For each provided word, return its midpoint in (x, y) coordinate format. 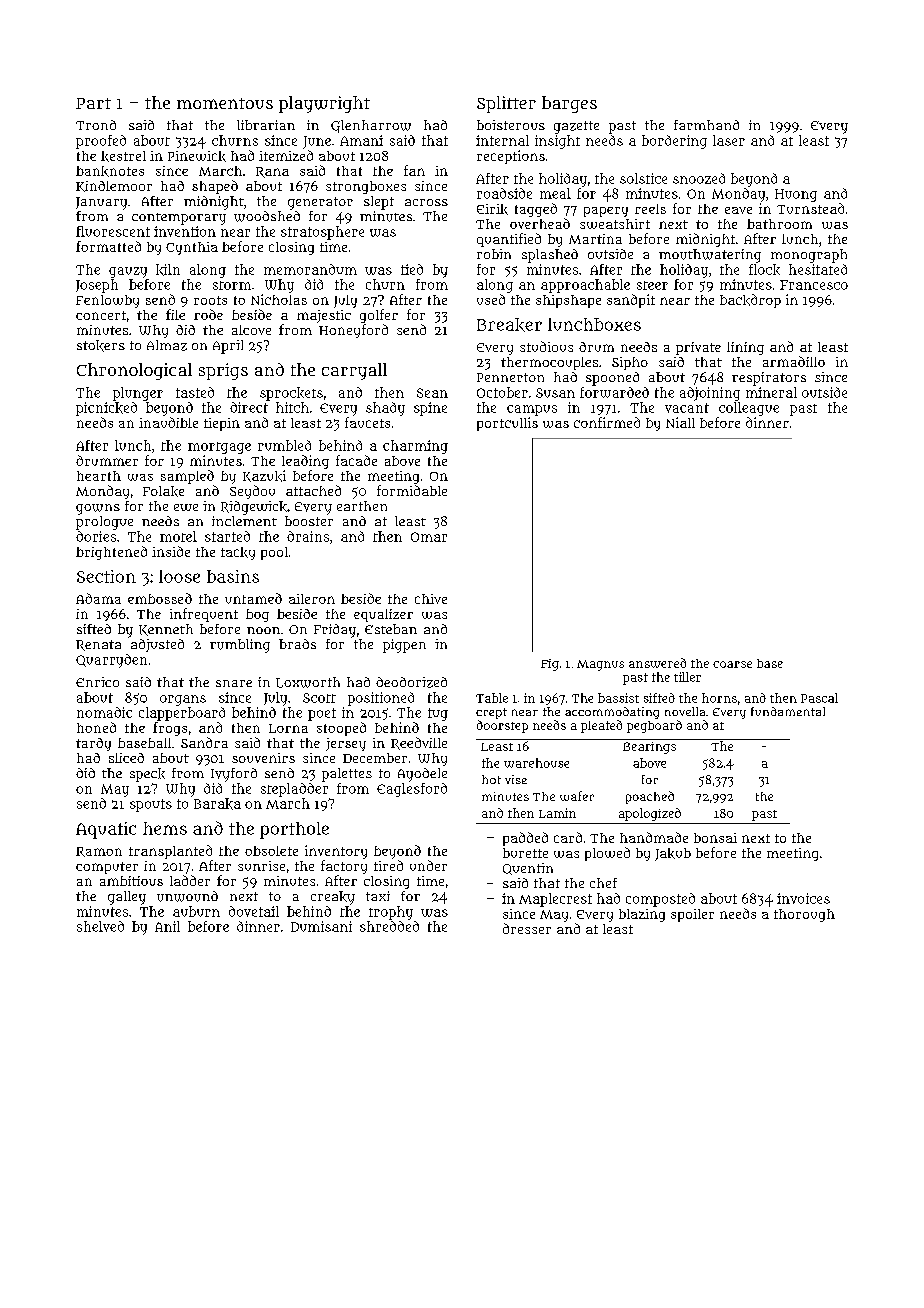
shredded (389, 926)
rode (208, 314)
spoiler (692, 915)
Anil (167, 926)
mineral (771, 392)
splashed (550, 256)
